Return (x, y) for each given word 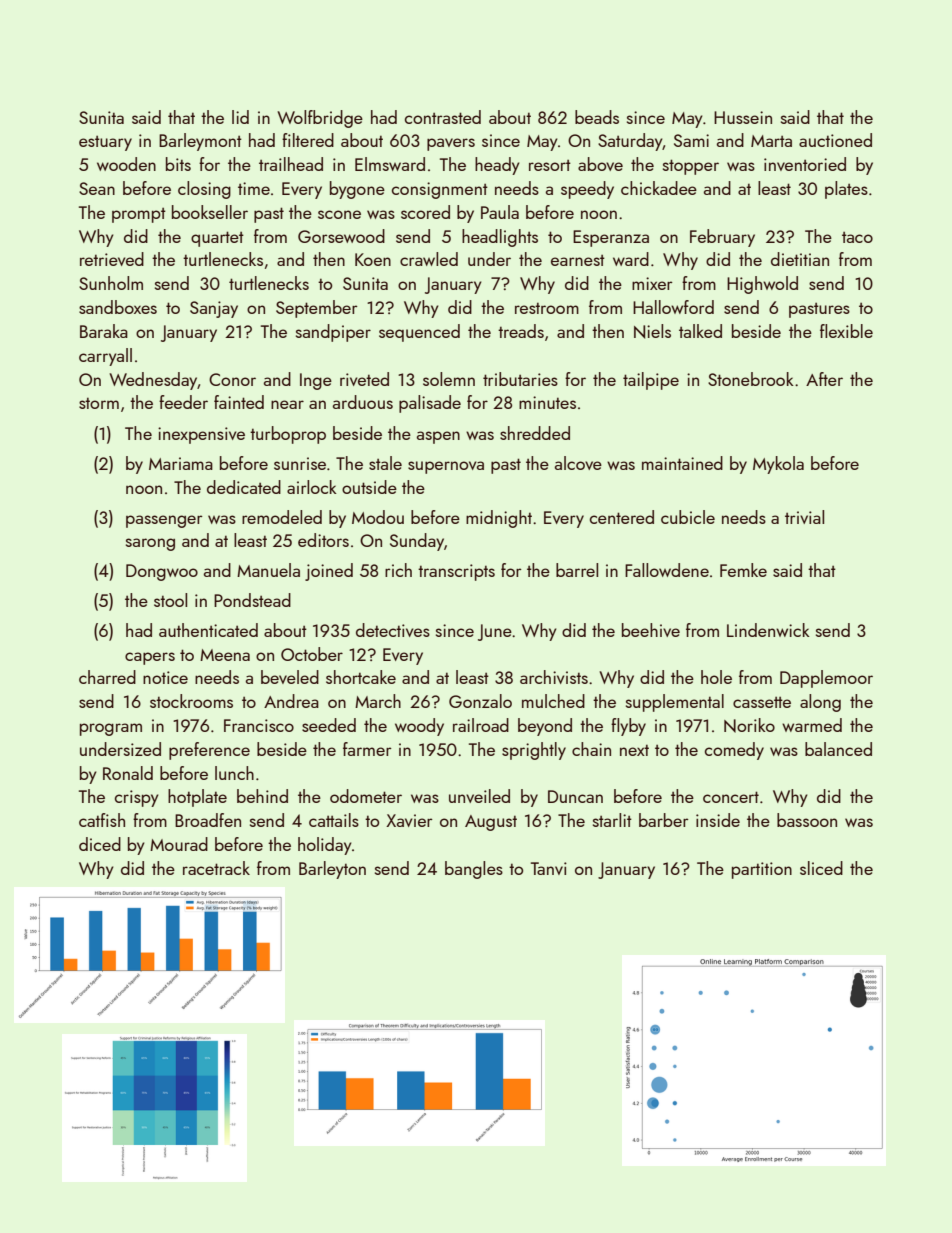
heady (497, 166)
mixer (652, 283)
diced (100, 844)
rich (398, 570)
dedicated (244, 487)
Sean (97, 188)
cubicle (688, 517)
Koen (373, 259)
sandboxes (118, 307)
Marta (771, 141)
